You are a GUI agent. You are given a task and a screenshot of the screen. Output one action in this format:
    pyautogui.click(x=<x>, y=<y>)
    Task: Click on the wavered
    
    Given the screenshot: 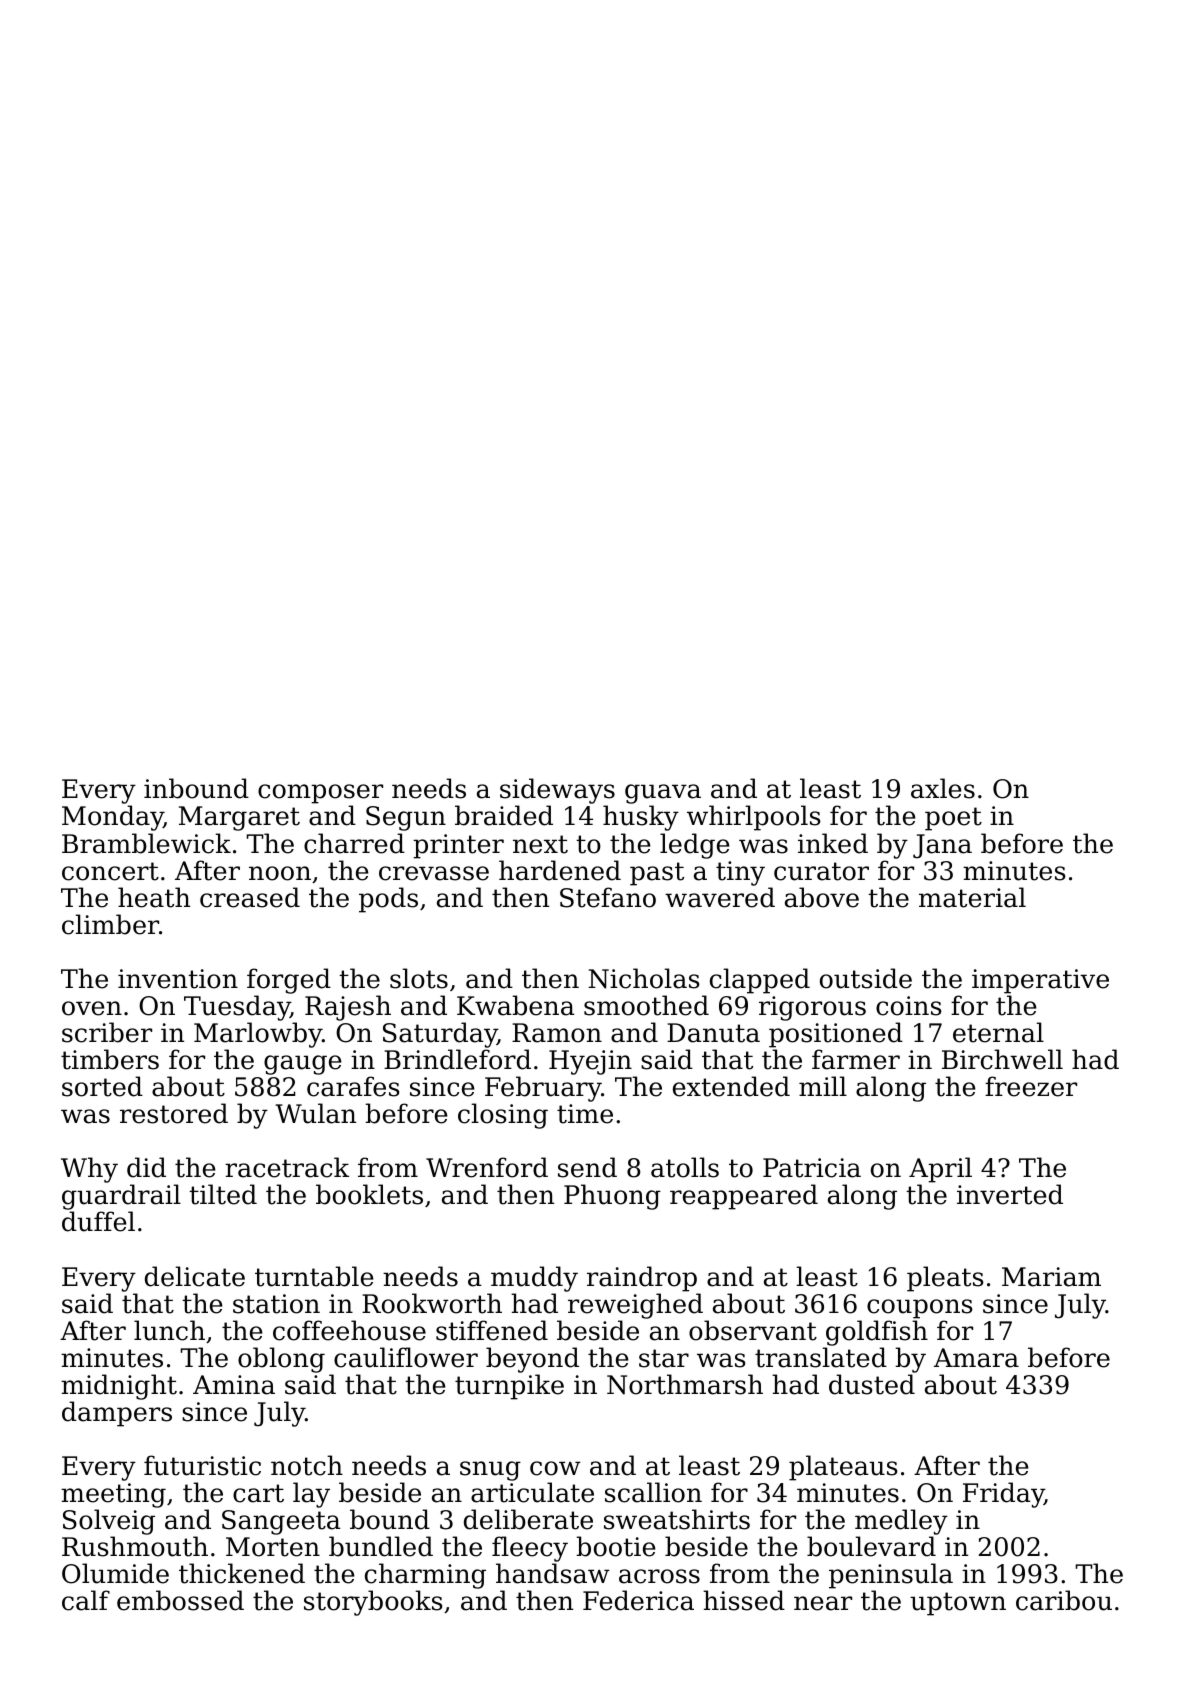 What is the action you would take?
    pyautogui.click(x=720, y=897)
